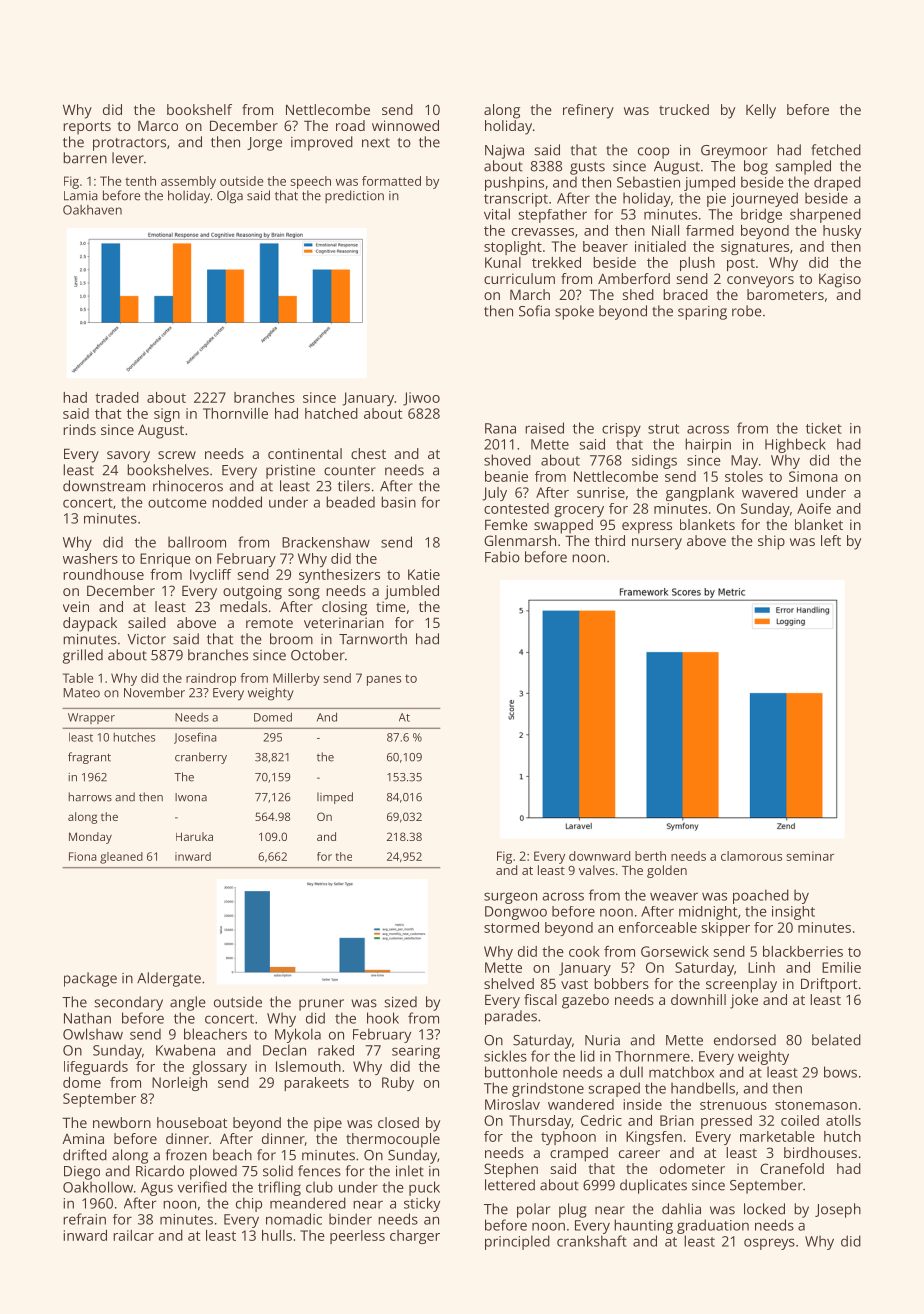 This document has width=924, height=1314. I want to click on belated, so click(836, 1040).
